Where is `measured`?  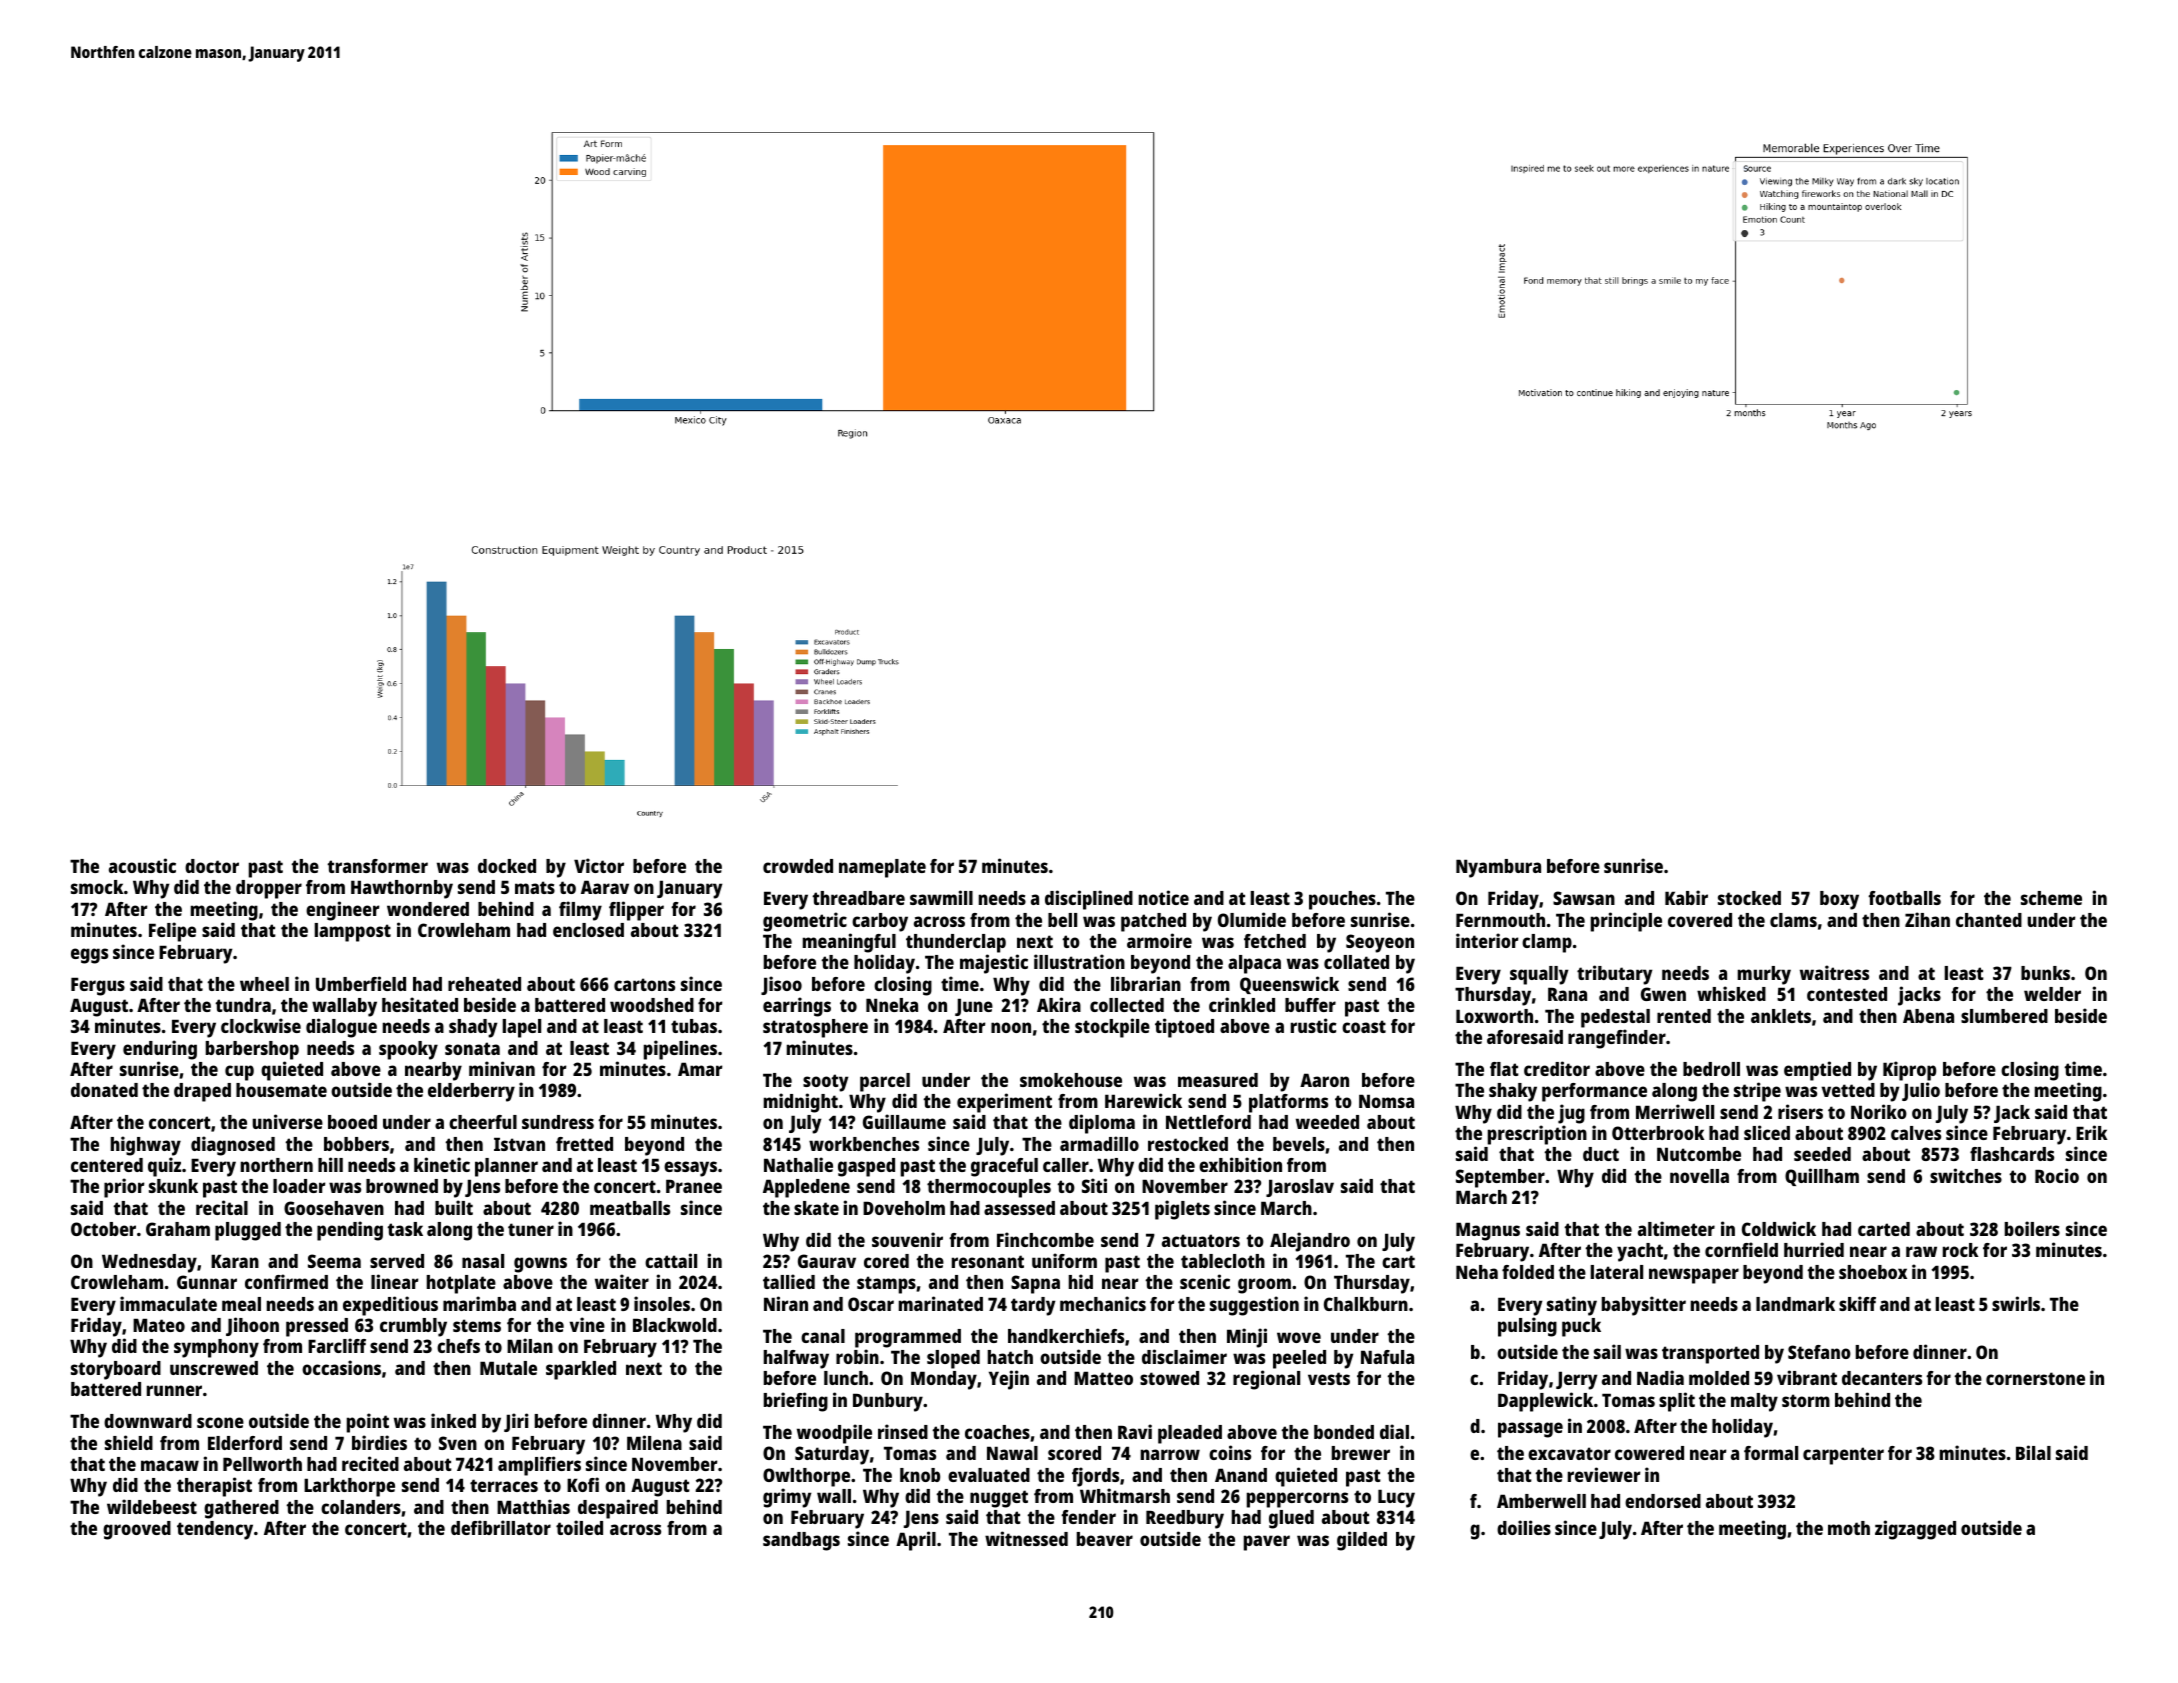 measured is located at coordinates (1218, 1080).
